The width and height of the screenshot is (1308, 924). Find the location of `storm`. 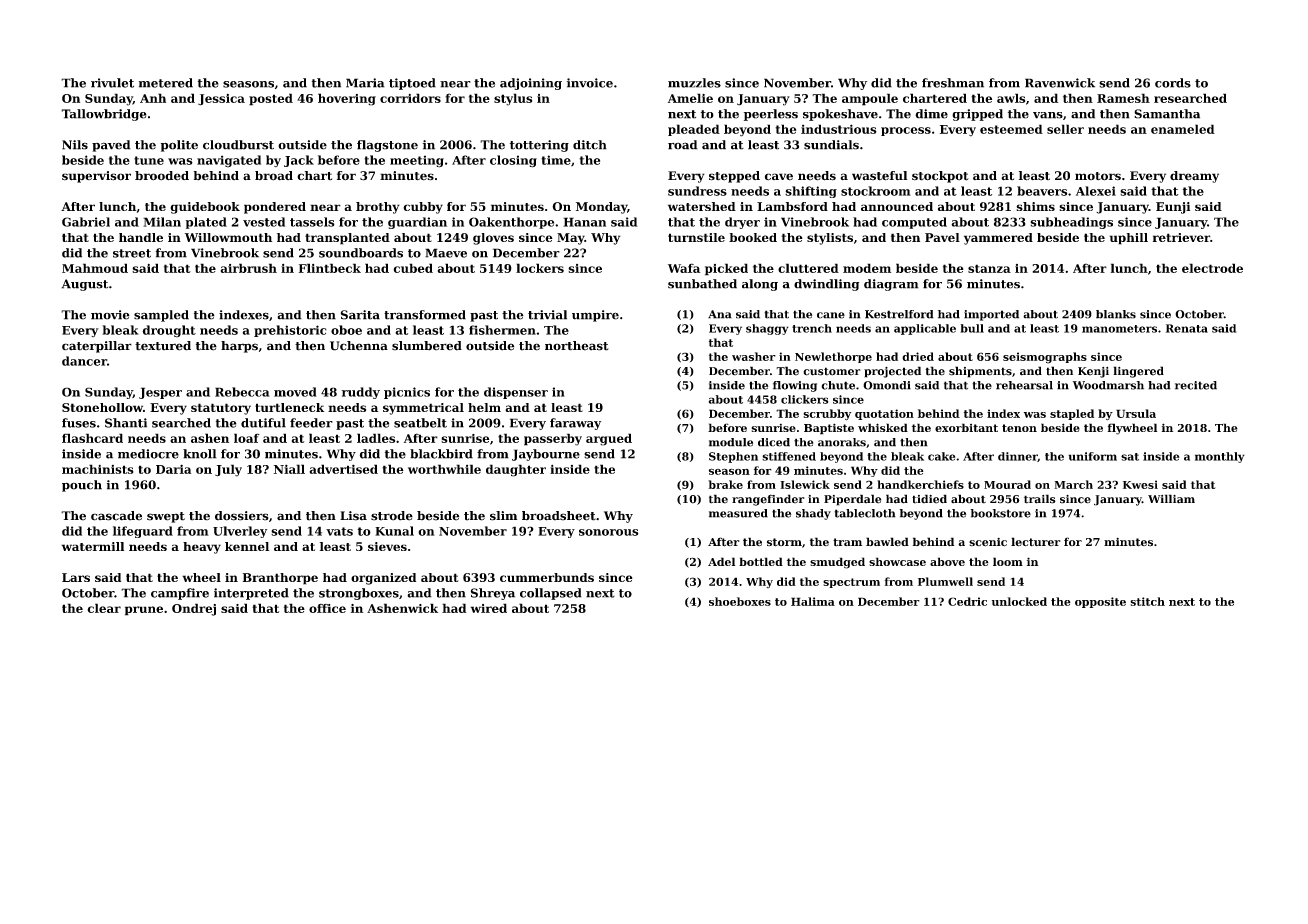

storm is located at coordinates (784, 542).
